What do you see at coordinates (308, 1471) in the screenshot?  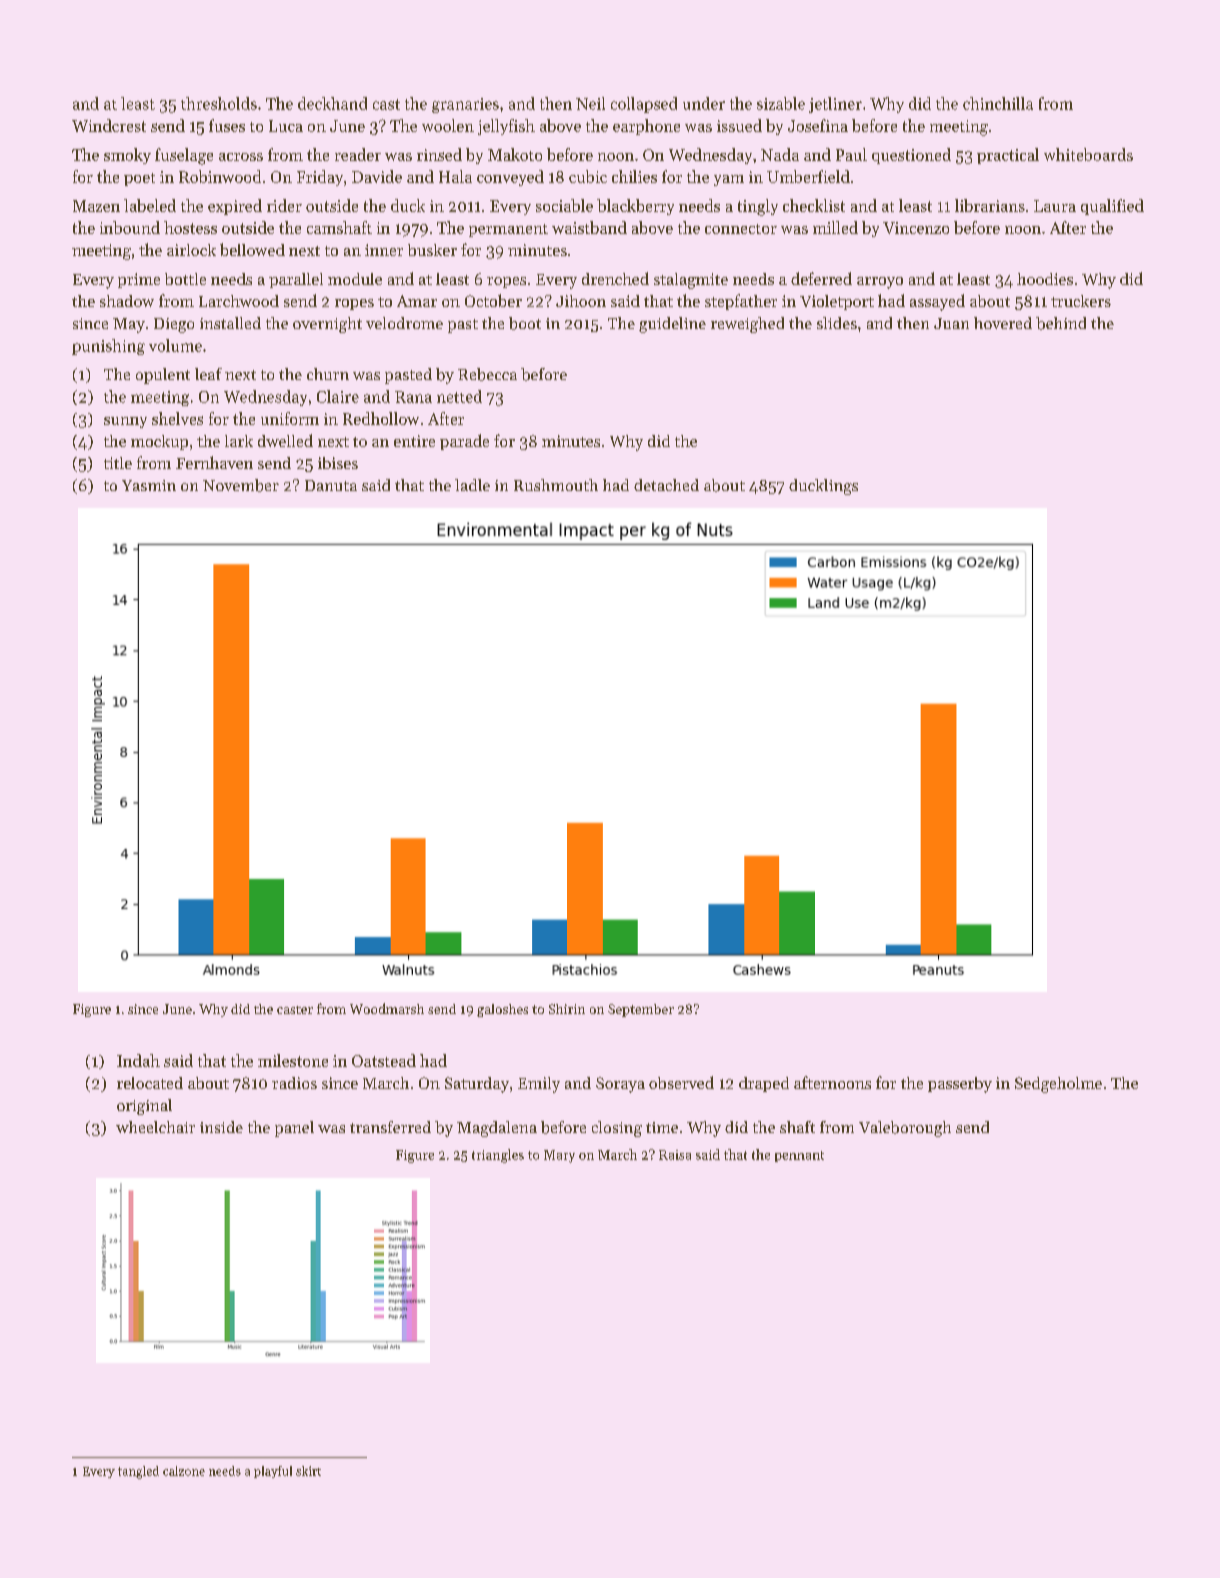 I see `skirt` at bounding box center [308, 1471].
